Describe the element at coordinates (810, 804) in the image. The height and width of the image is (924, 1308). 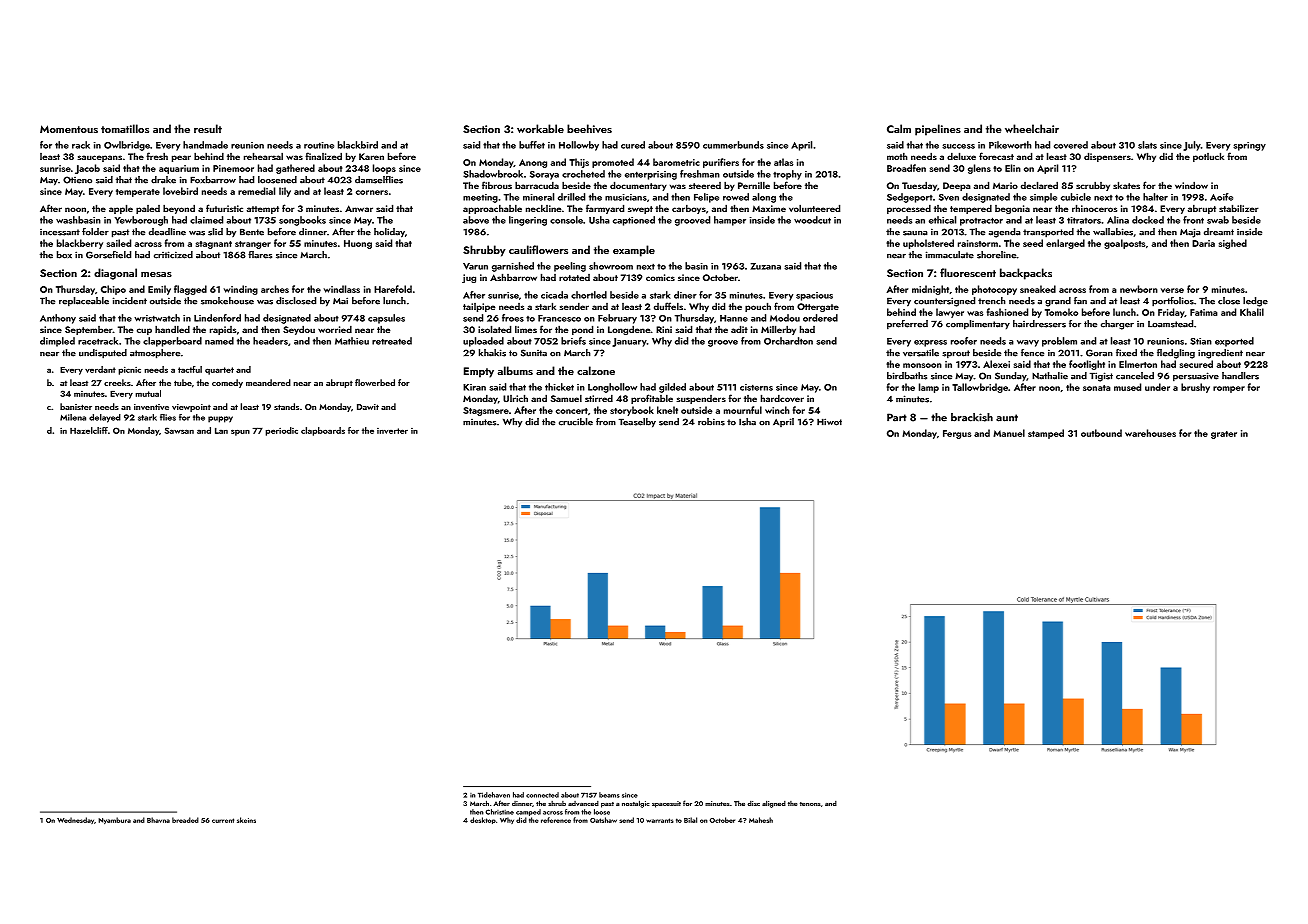
I see `tenons` at that location.
